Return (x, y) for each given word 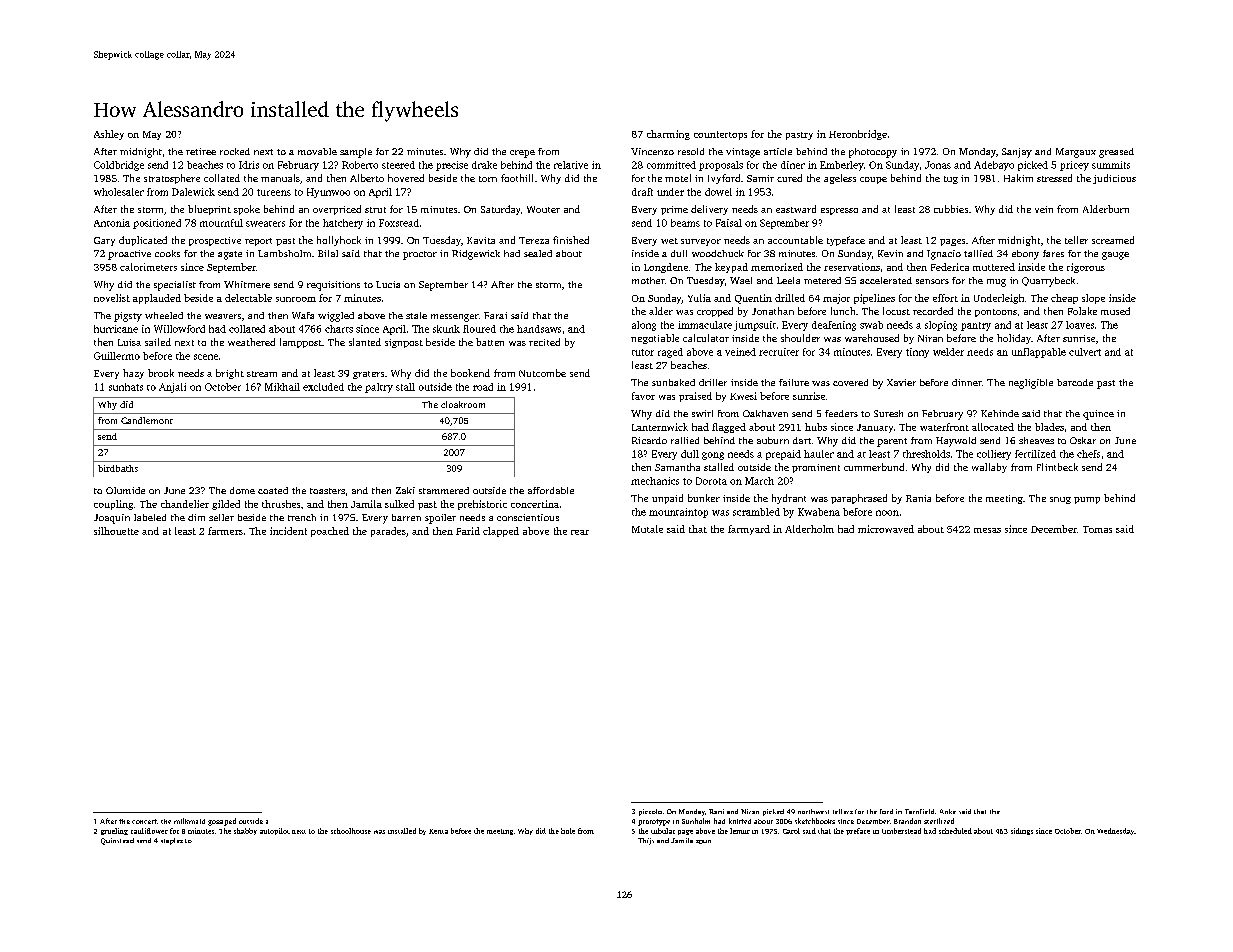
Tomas (1097, 529)
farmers (225, 531)
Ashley (109, 135)
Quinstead (117, 841)
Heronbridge (858, 135)
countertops (720, 135)
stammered (444, 490)
